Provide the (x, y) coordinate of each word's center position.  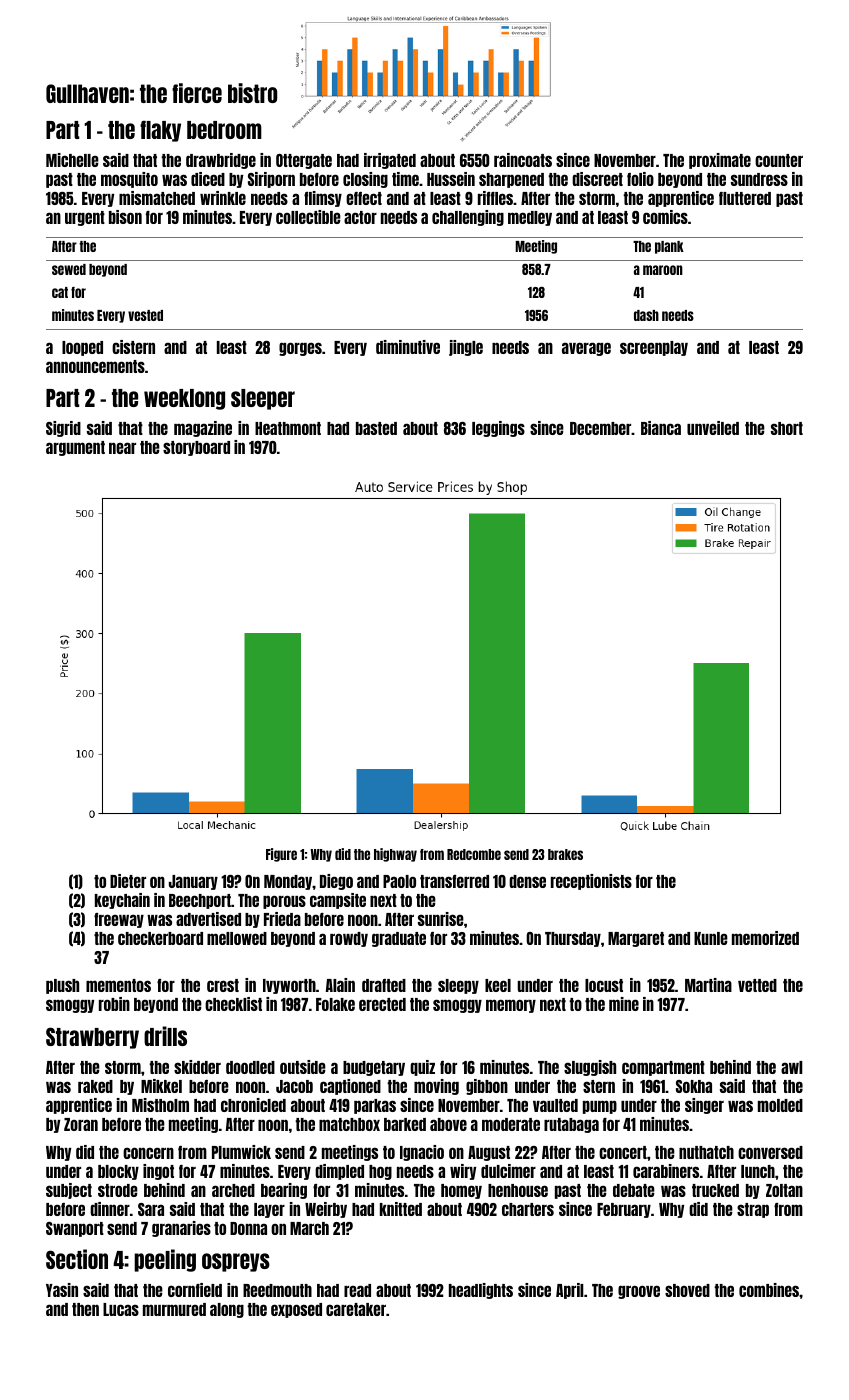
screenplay (654, 348)
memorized (765, 938)
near (122, 448)
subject (69, 1191)
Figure (281, 855)
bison (125, 217)
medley (530, 218)
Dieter (128, 881)
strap (753, 1210)
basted (376, 428)
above (448, 1124)
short (787, 428)
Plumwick (241, 1152)
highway (395, 855)
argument (75, 448)
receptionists (591, 882)
